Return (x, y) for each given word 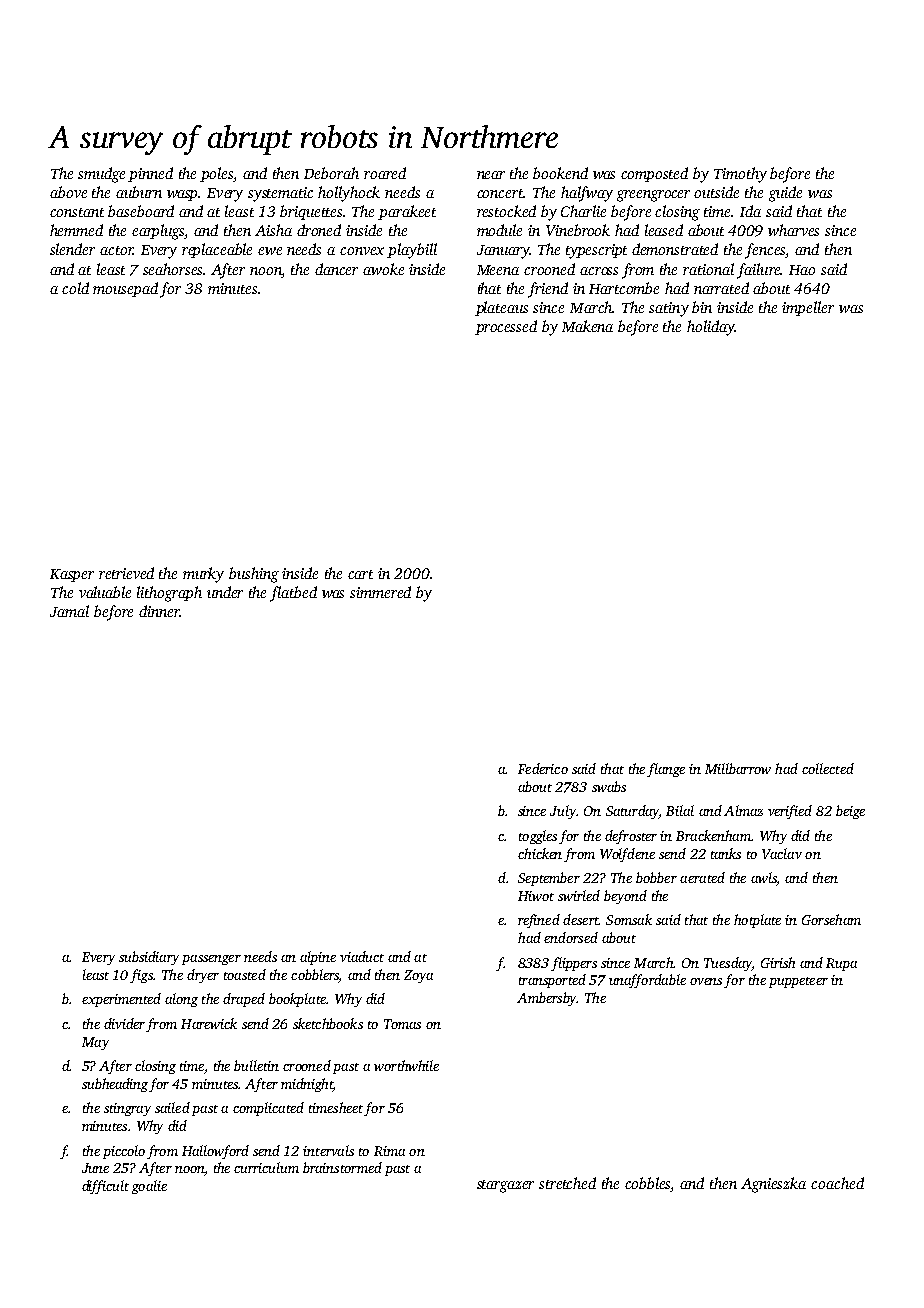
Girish (778, 962)
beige (850, 812)
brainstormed (342, 1167)
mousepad (125, 289)
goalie (149, 1187)
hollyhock (349, 194)
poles (217, 174)
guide (785, 194)
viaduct (362, 956)
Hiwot (536, 896)
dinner (159, 611)
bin (702, 307)
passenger (211, 960)
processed (506, 327)
